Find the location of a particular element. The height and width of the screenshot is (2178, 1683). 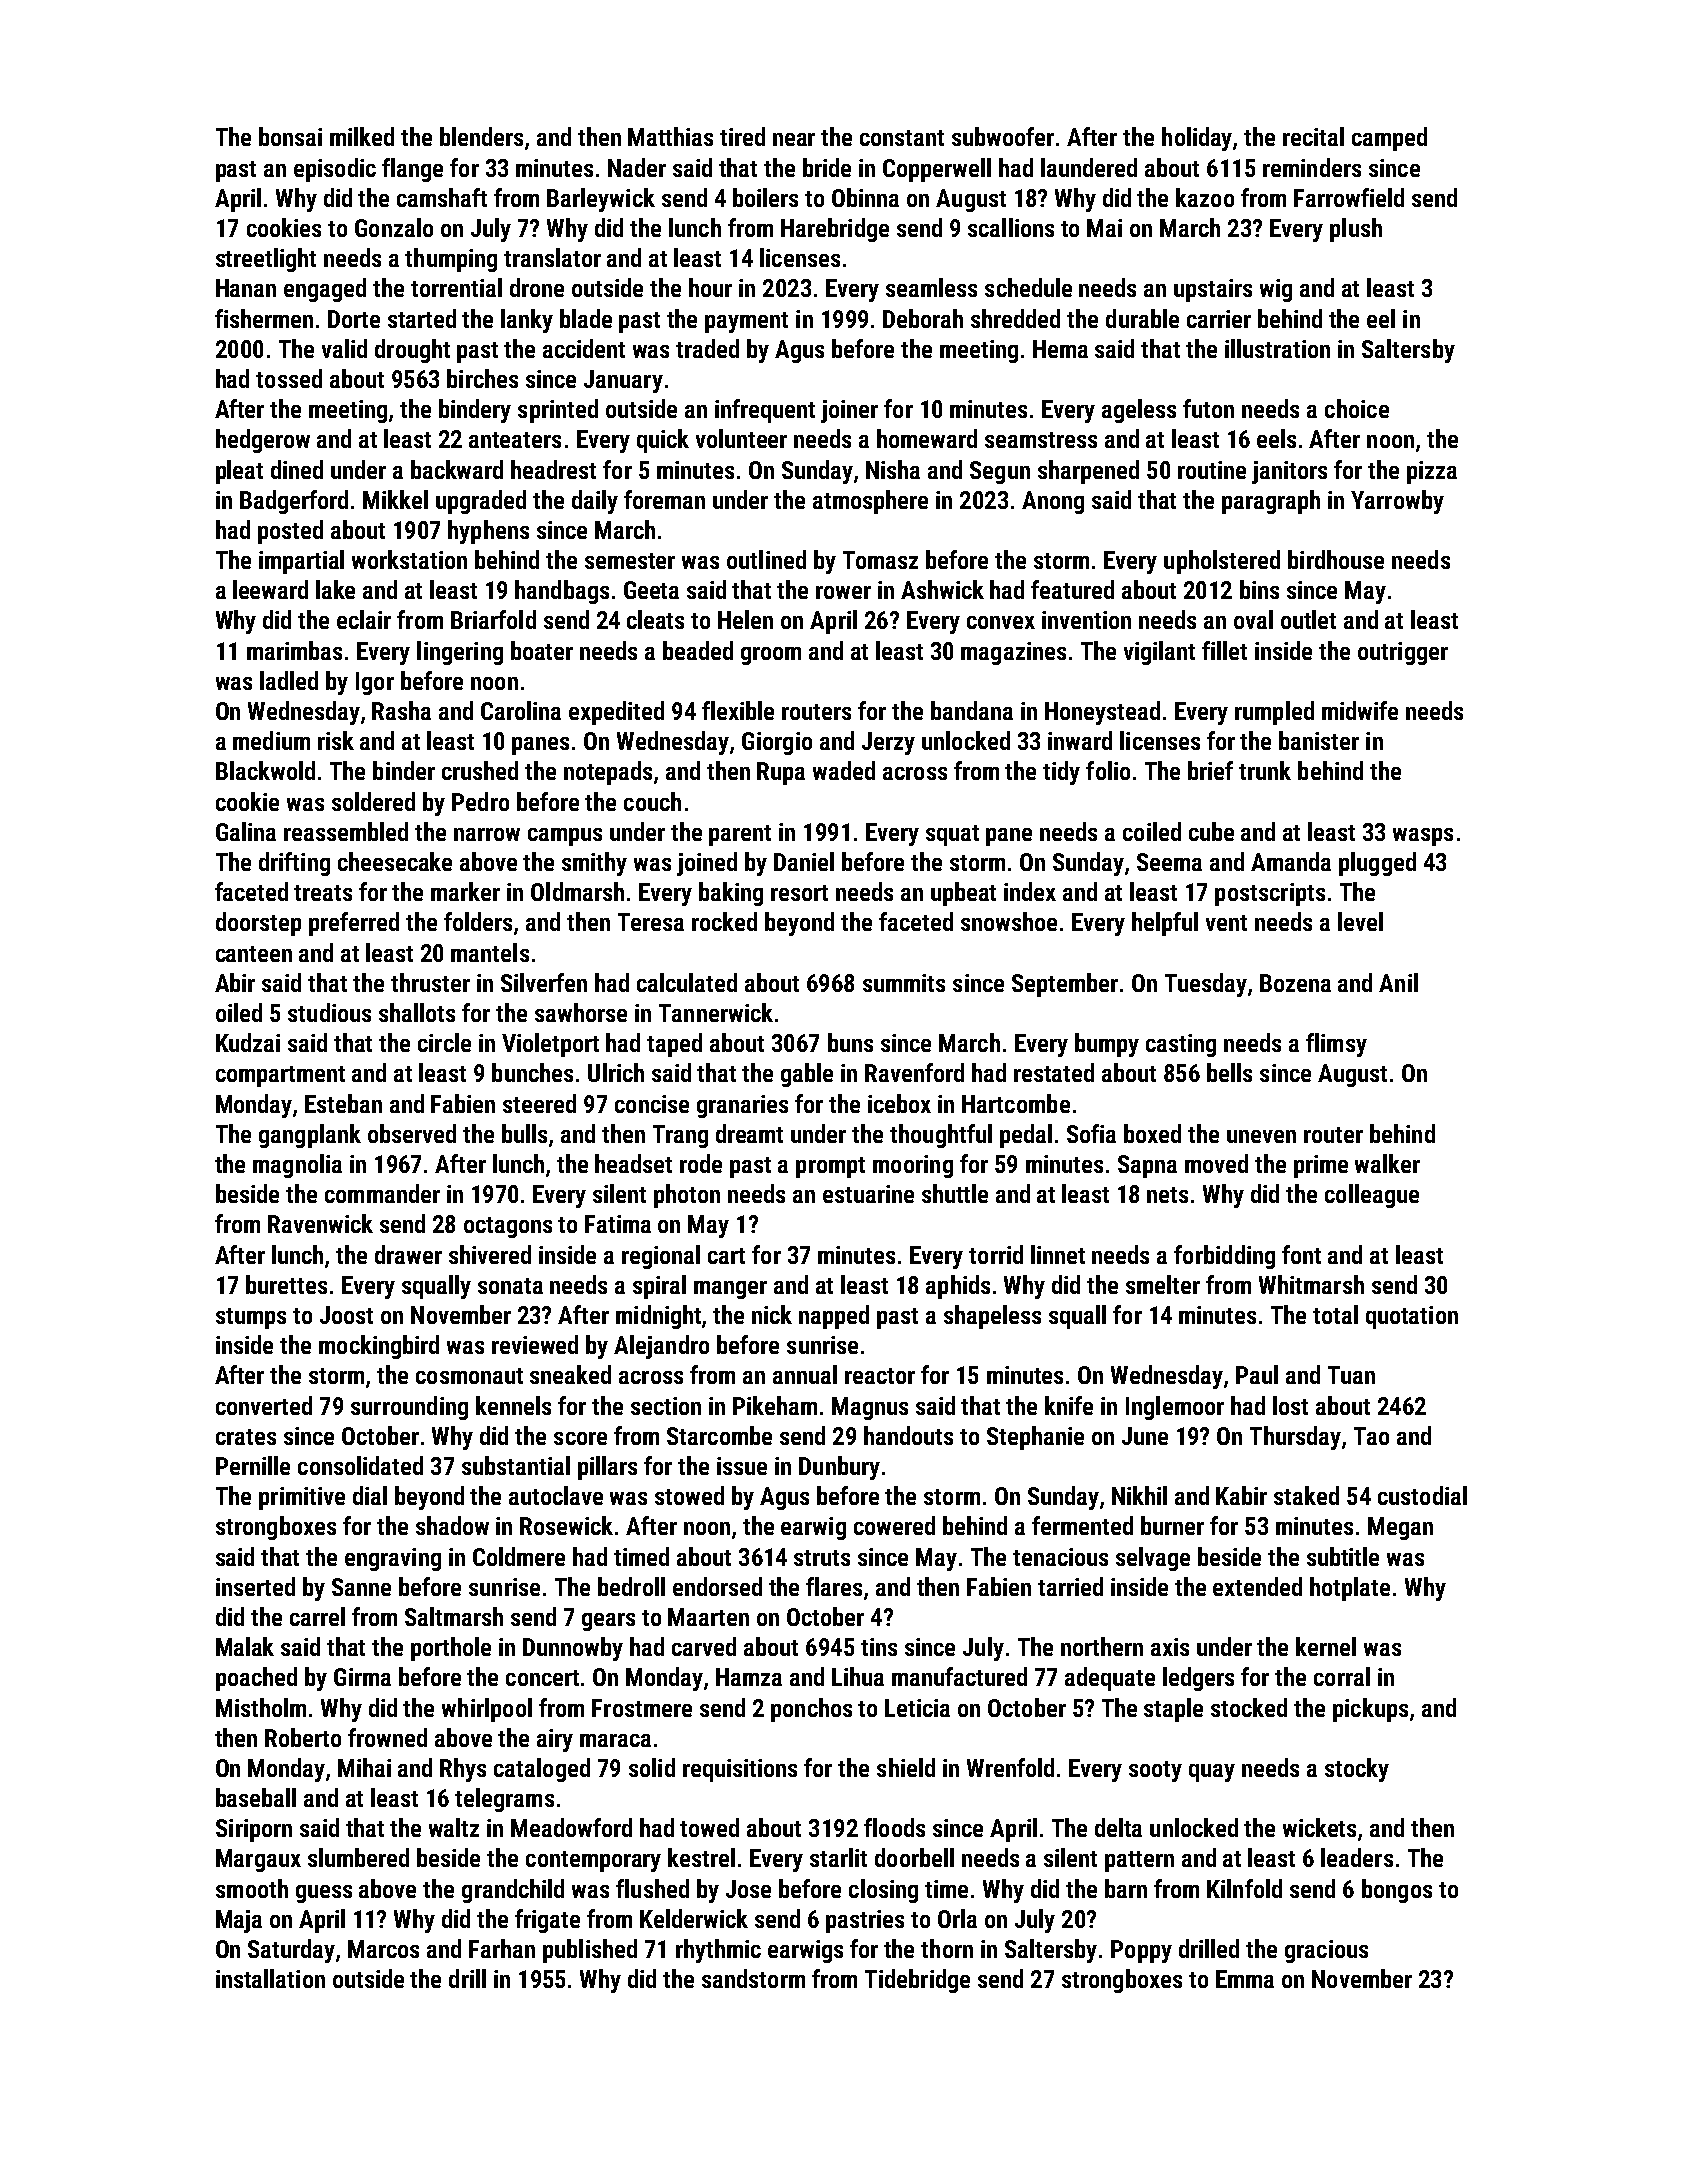

cowered is located at coordinates (894, 1525).
